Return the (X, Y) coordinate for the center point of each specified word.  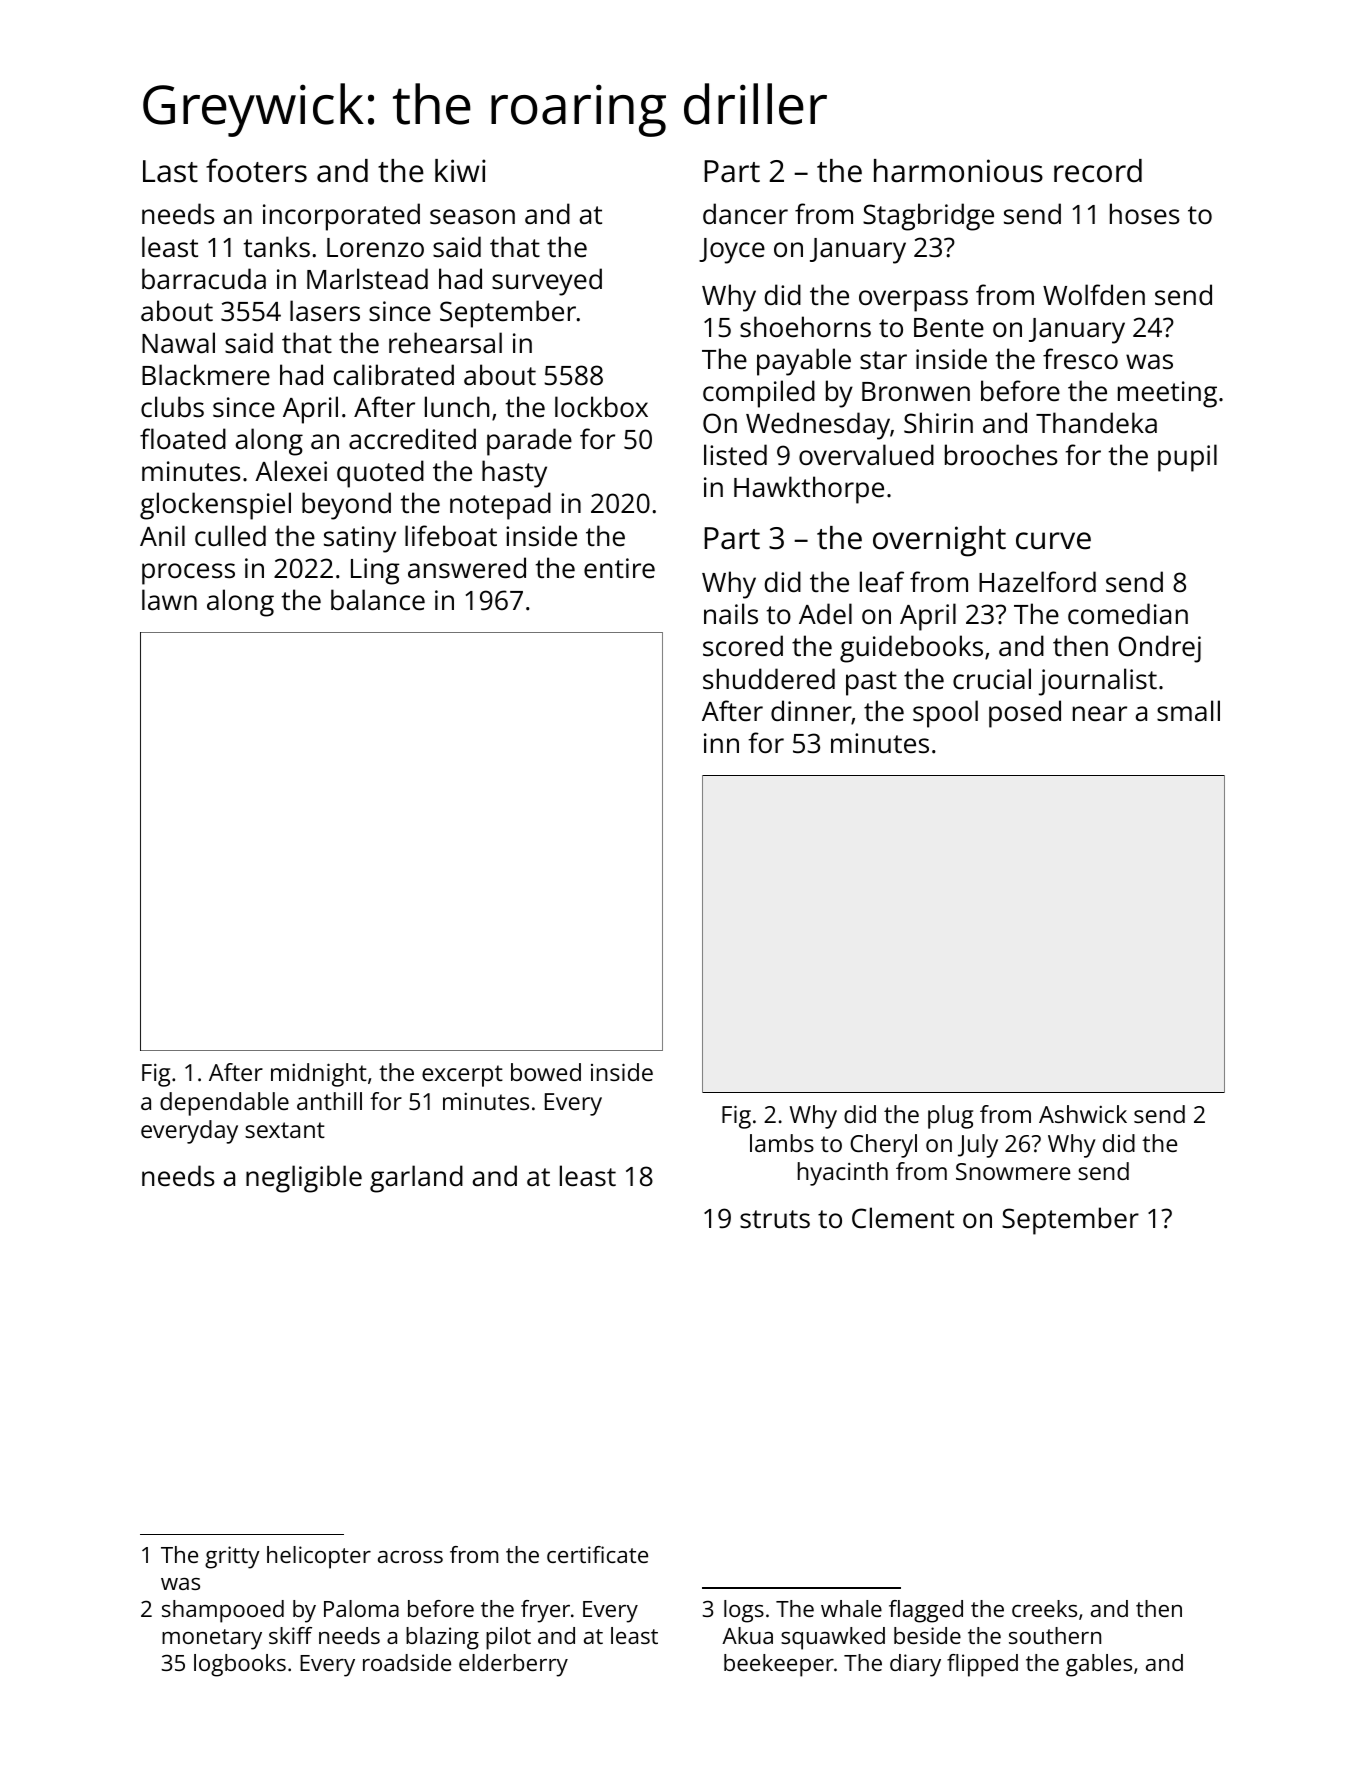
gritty (232, 1557)
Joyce (732, 251)
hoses (1145, 214)
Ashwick (1083, 1114)
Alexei (291, 471)
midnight (319, 1075)
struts (775, 1219)
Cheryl (883, 1146)
